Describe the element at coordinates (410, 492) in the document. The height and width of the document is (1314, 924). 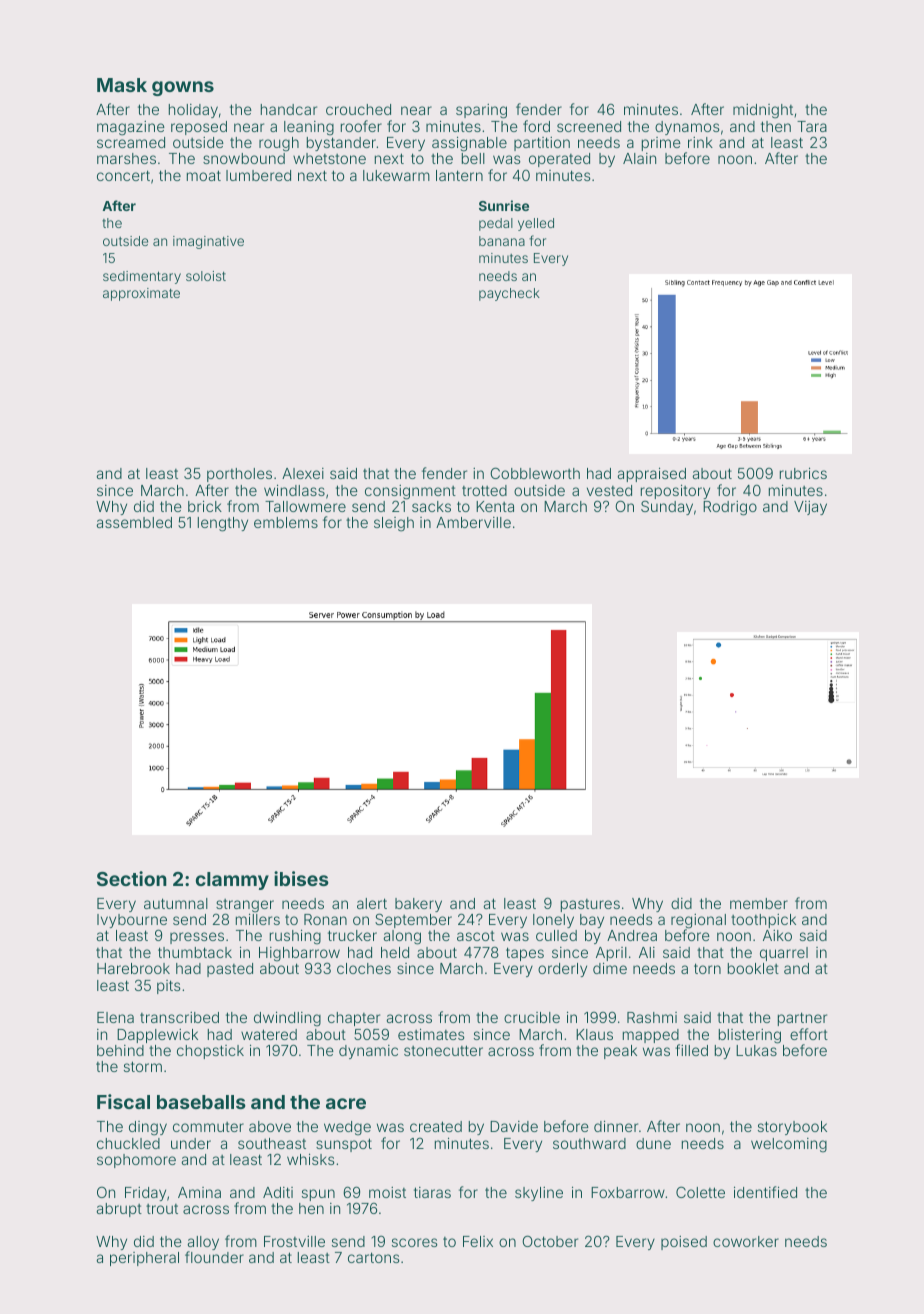
I see `consignment` at that location.
